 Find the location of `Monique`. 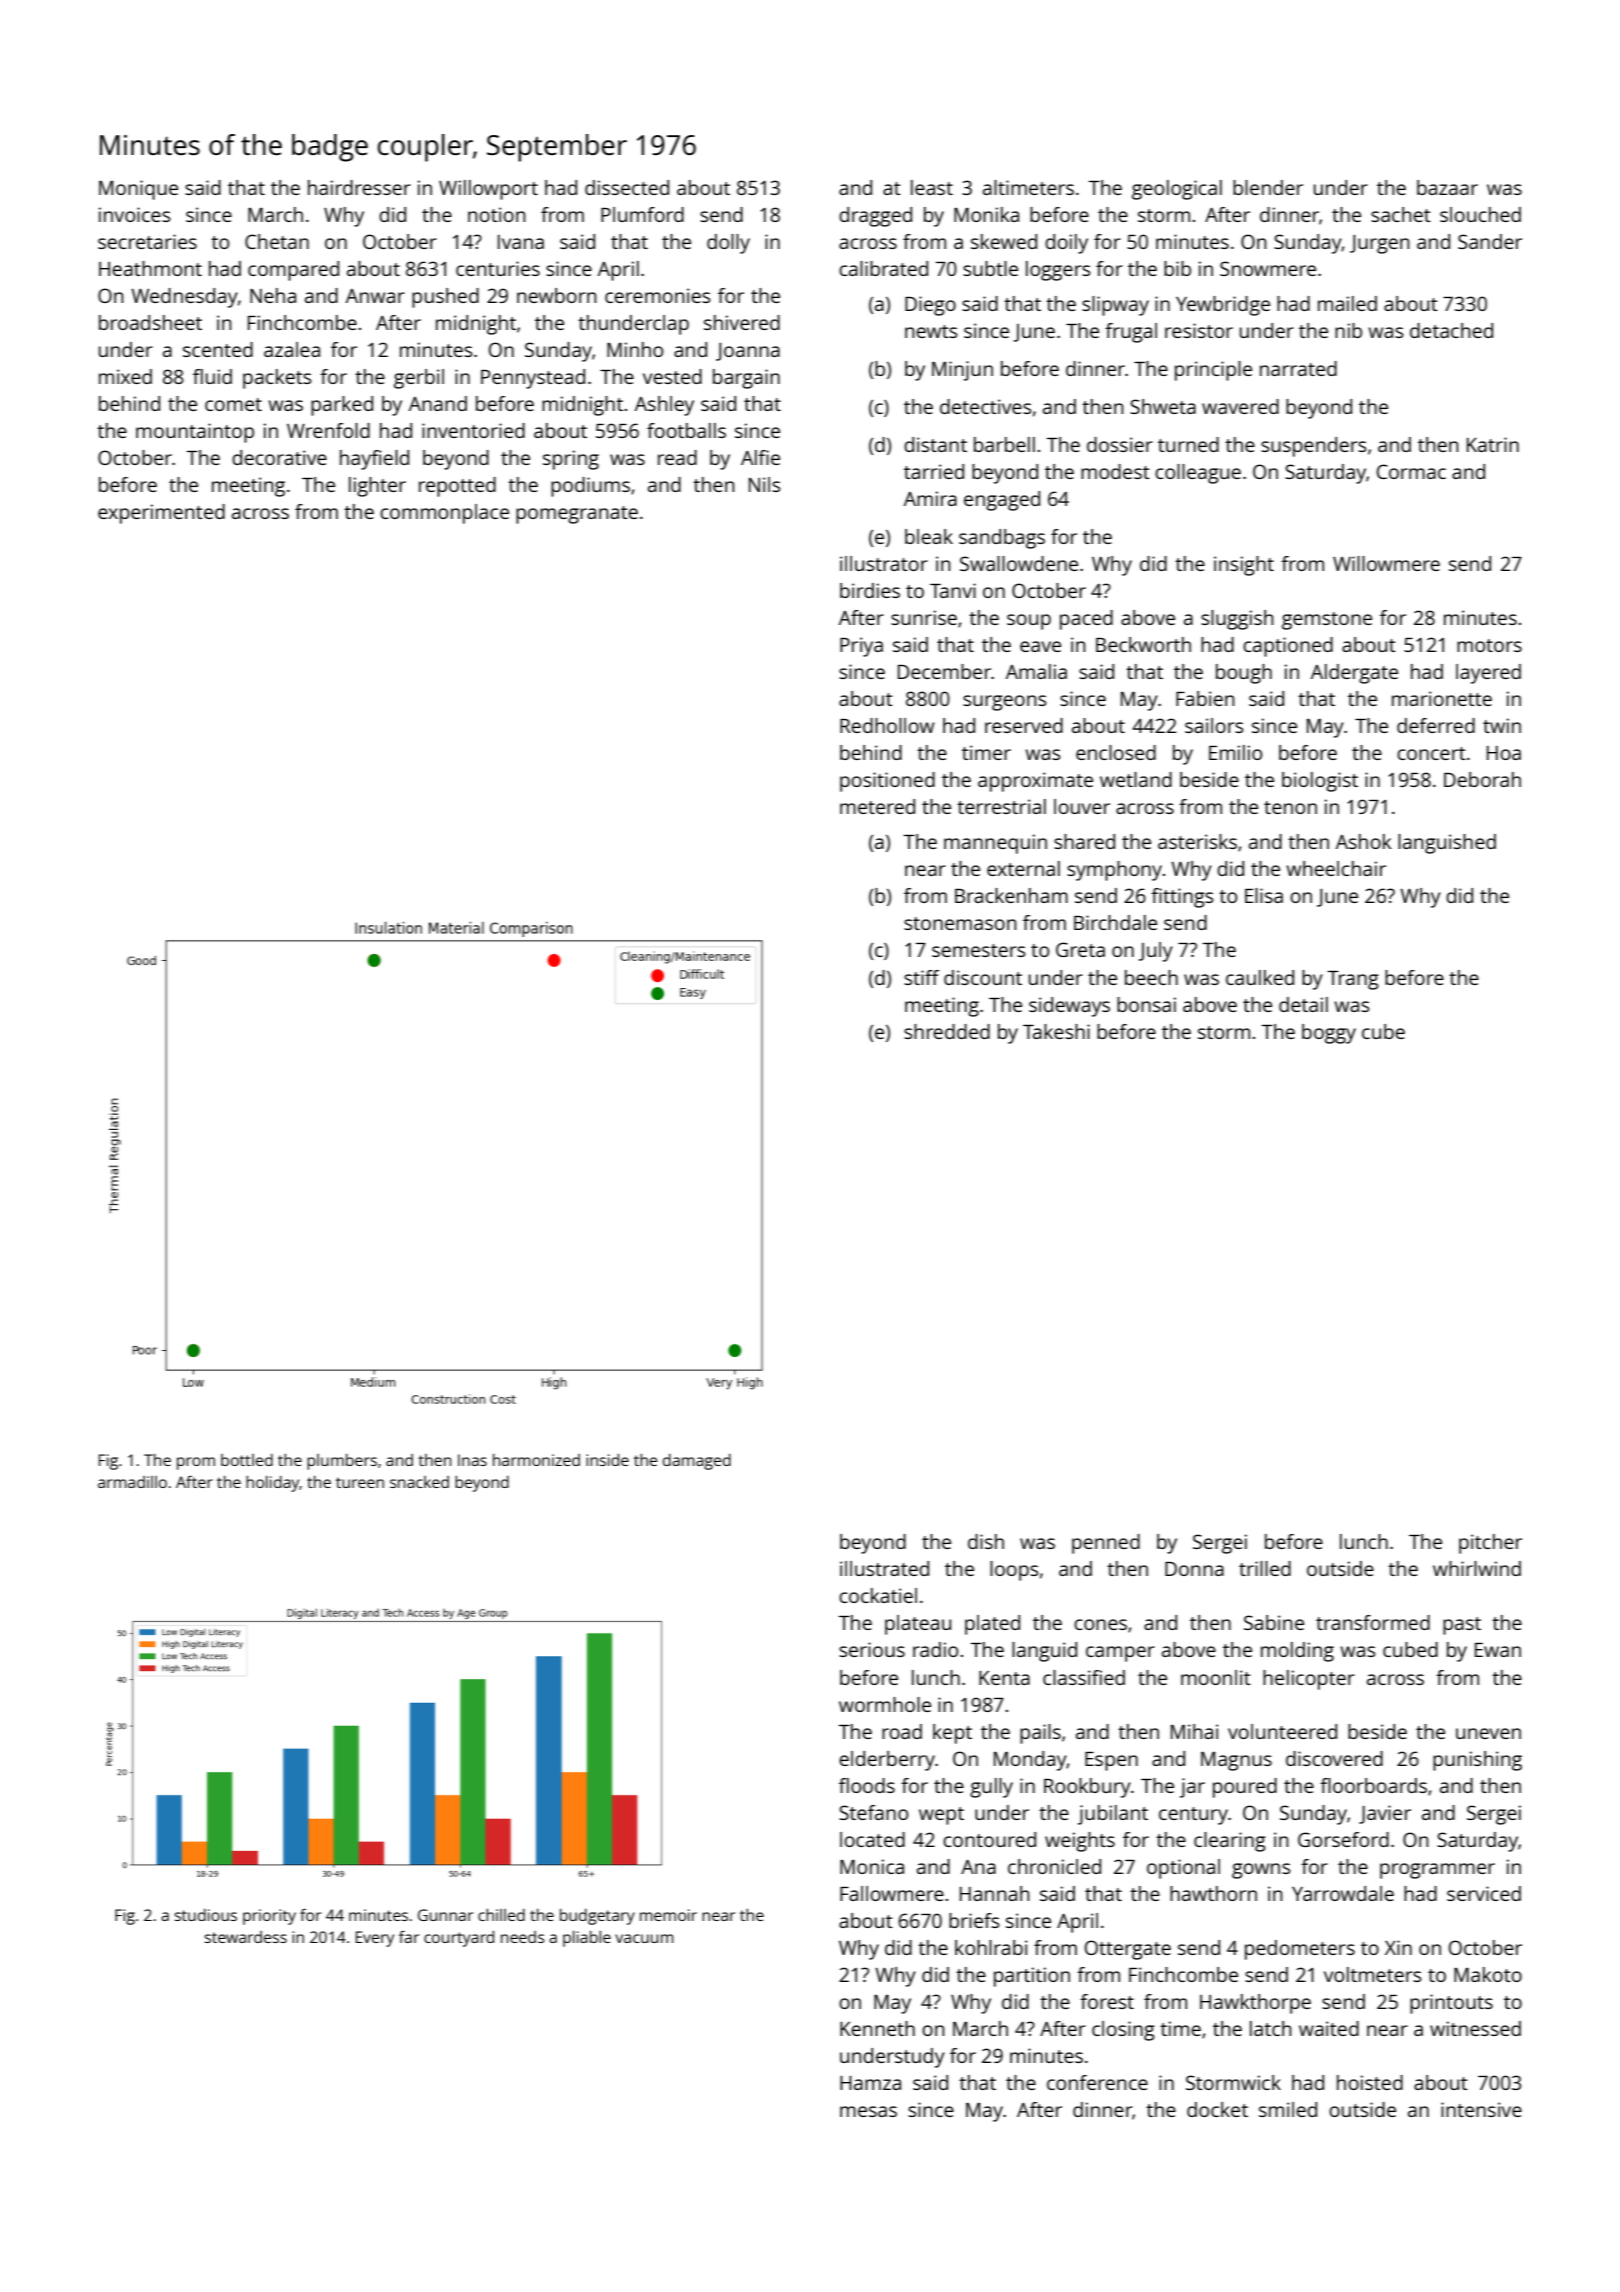

Monique is located at coordinates (138, 190).
